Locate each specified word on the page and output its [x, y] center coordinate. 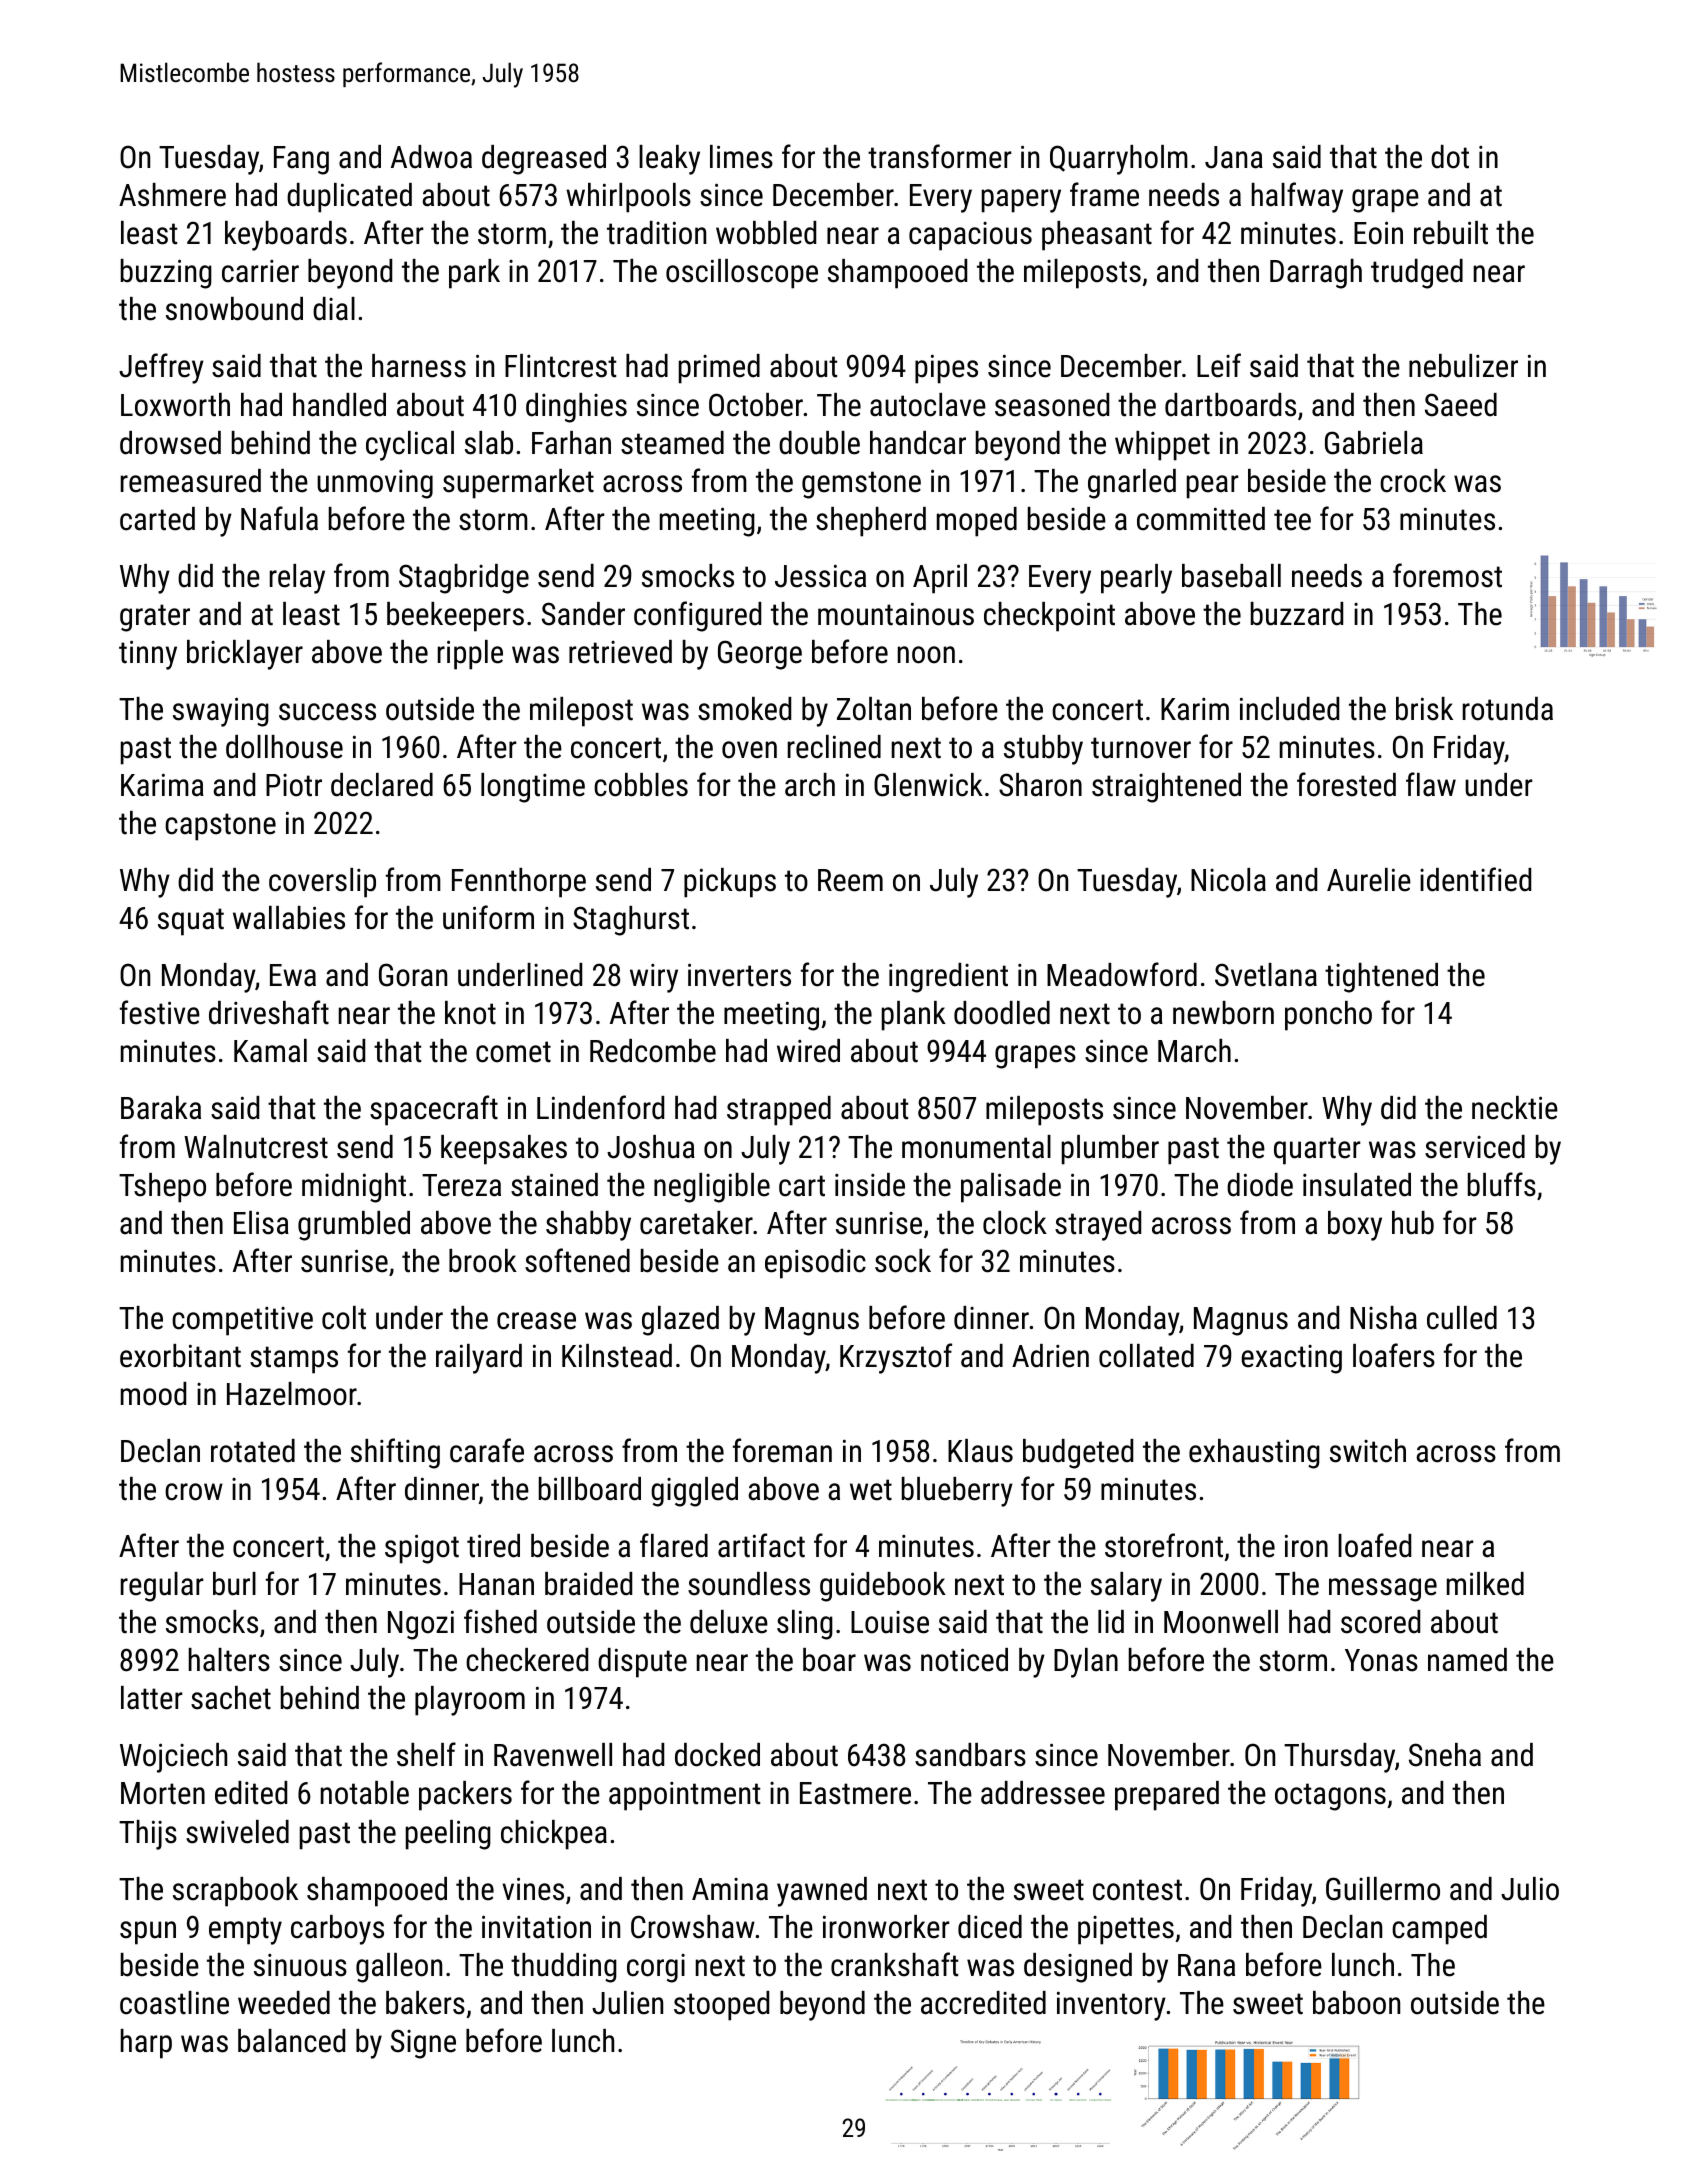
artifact [761, 1545]
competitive [242, 1321]
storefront [1164, 1545]
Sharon [1040, 785]
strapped [779, 1111]
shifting [395, 1453]
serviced [1475, 1147]
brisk [1424, 709]
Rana [1206, 1965]
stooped [721, 2006]
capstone [220, 827]
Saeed [1461, 405]
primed [719, 369]
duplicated [349, 198]
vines [533, 1889]
